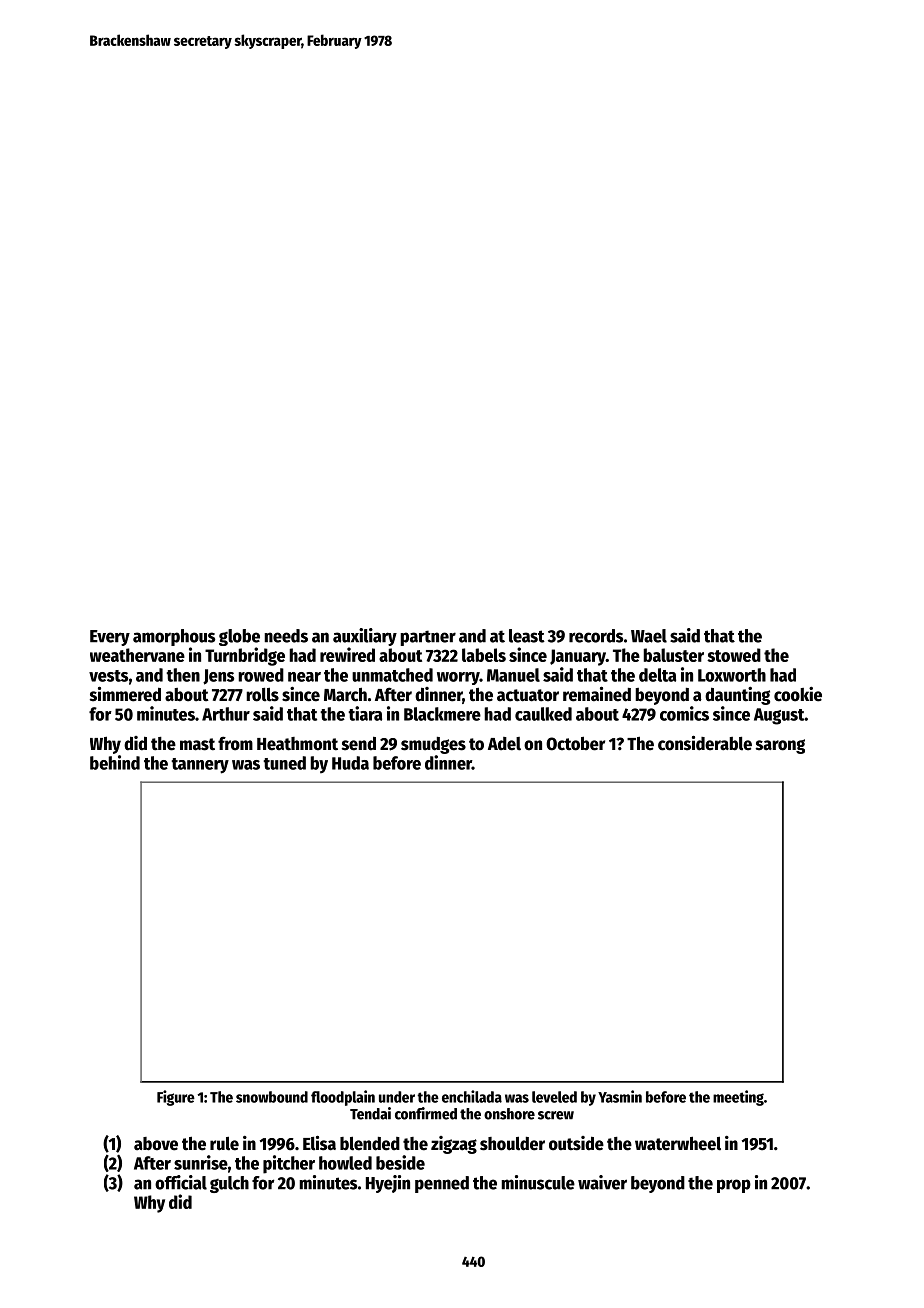 The width and height of the screenshot is (924, 1308). What do you see at coordinates (527, 636) in the screenshot?
I see `least` at bounding box center [527, 636].
